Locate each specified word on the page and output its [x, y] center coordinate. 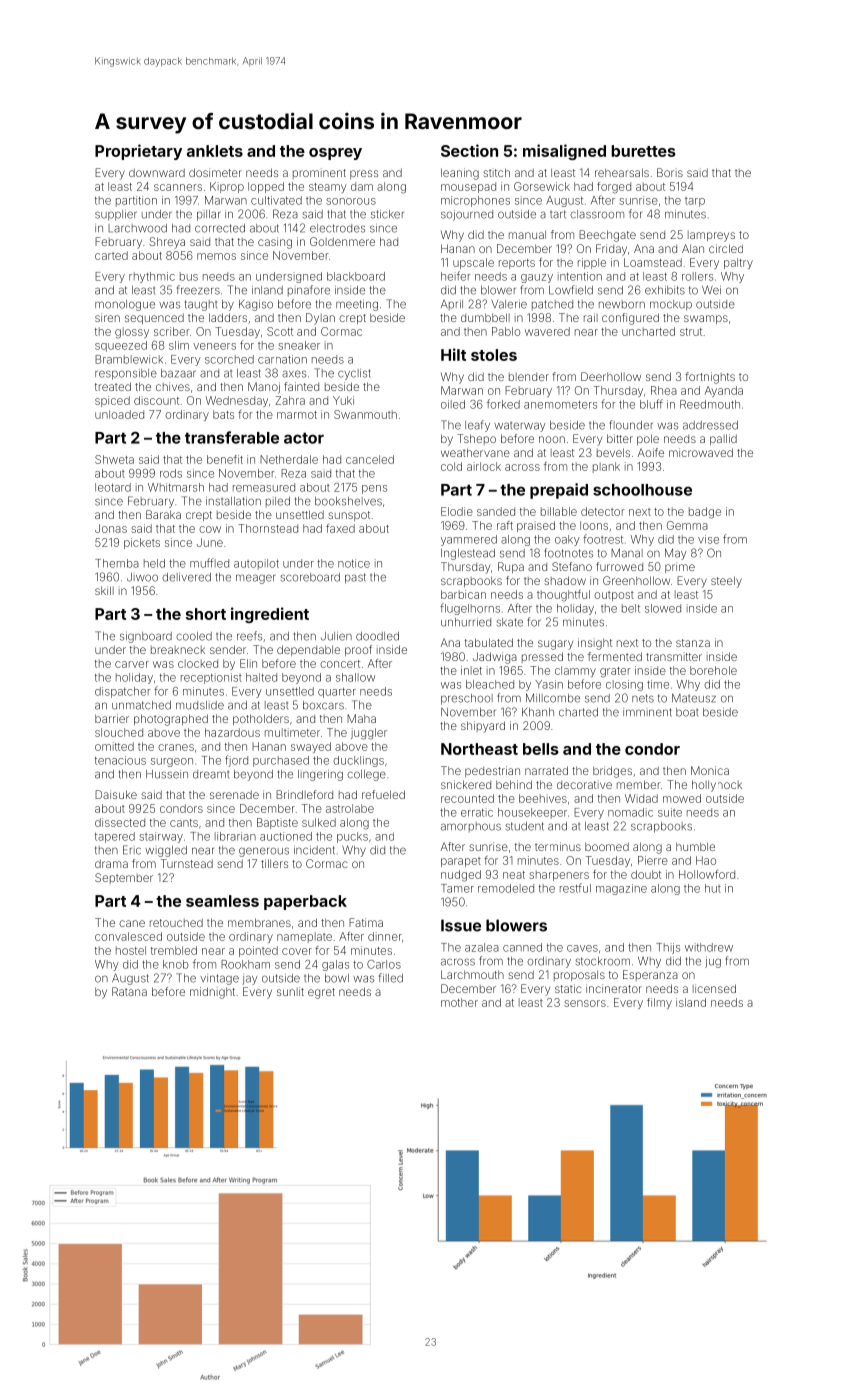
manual [527, 234]
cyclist [354, 374]
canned [522, 947]
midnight [212, 993]
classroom [597, 214]
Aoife [651, 452]
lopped [266, 187]
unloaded [119, 414]
